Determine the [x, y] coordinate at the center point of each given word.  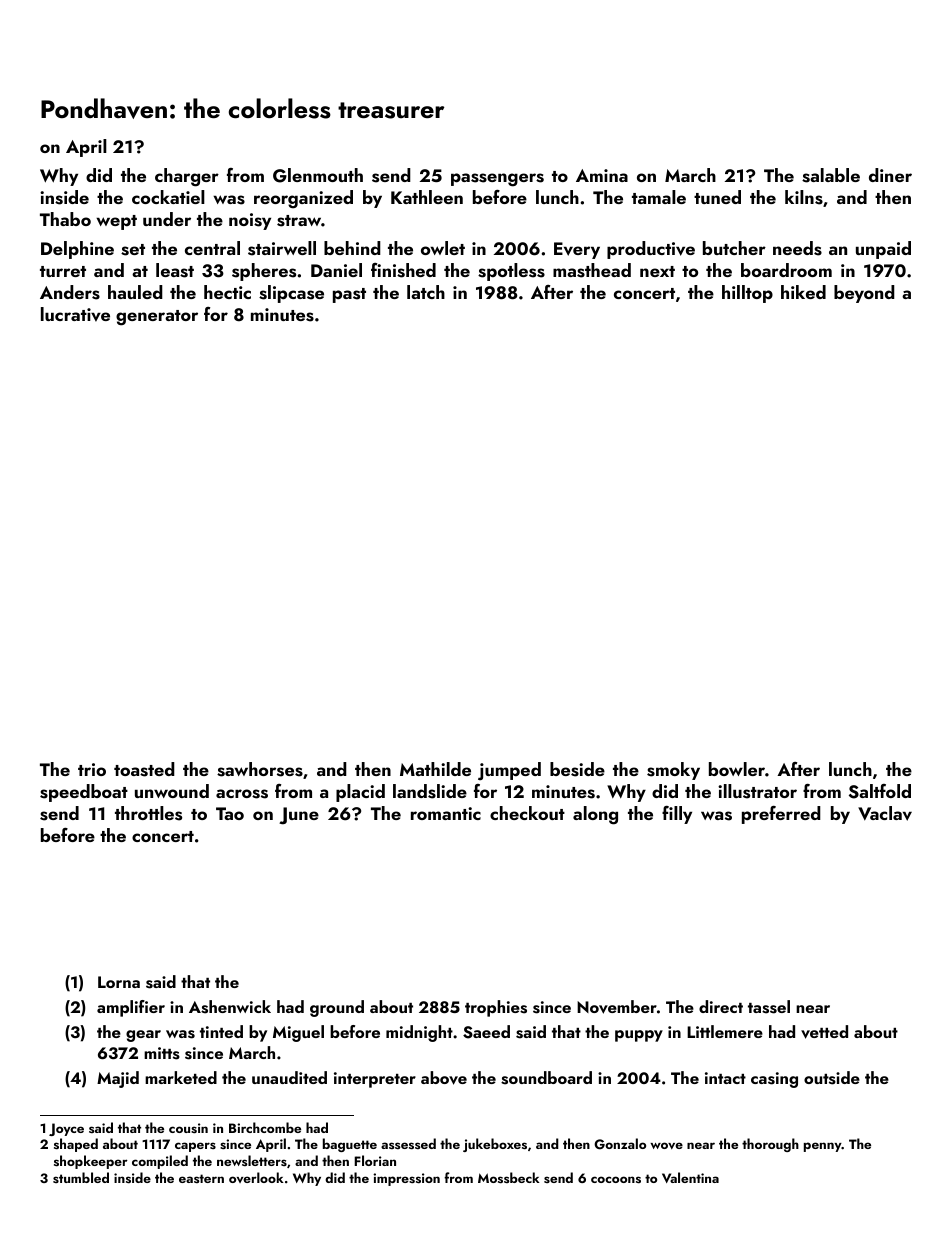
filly [677, 815]
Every [577, 250]
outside [832, 1078]
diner [890, 175]
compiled [160, 1162]
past [349, 295]
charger [187, 177]
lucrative [75, 314]
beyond [864, 294]
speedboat [84, 793]
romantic [446, 813]
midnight [419, 1033]
